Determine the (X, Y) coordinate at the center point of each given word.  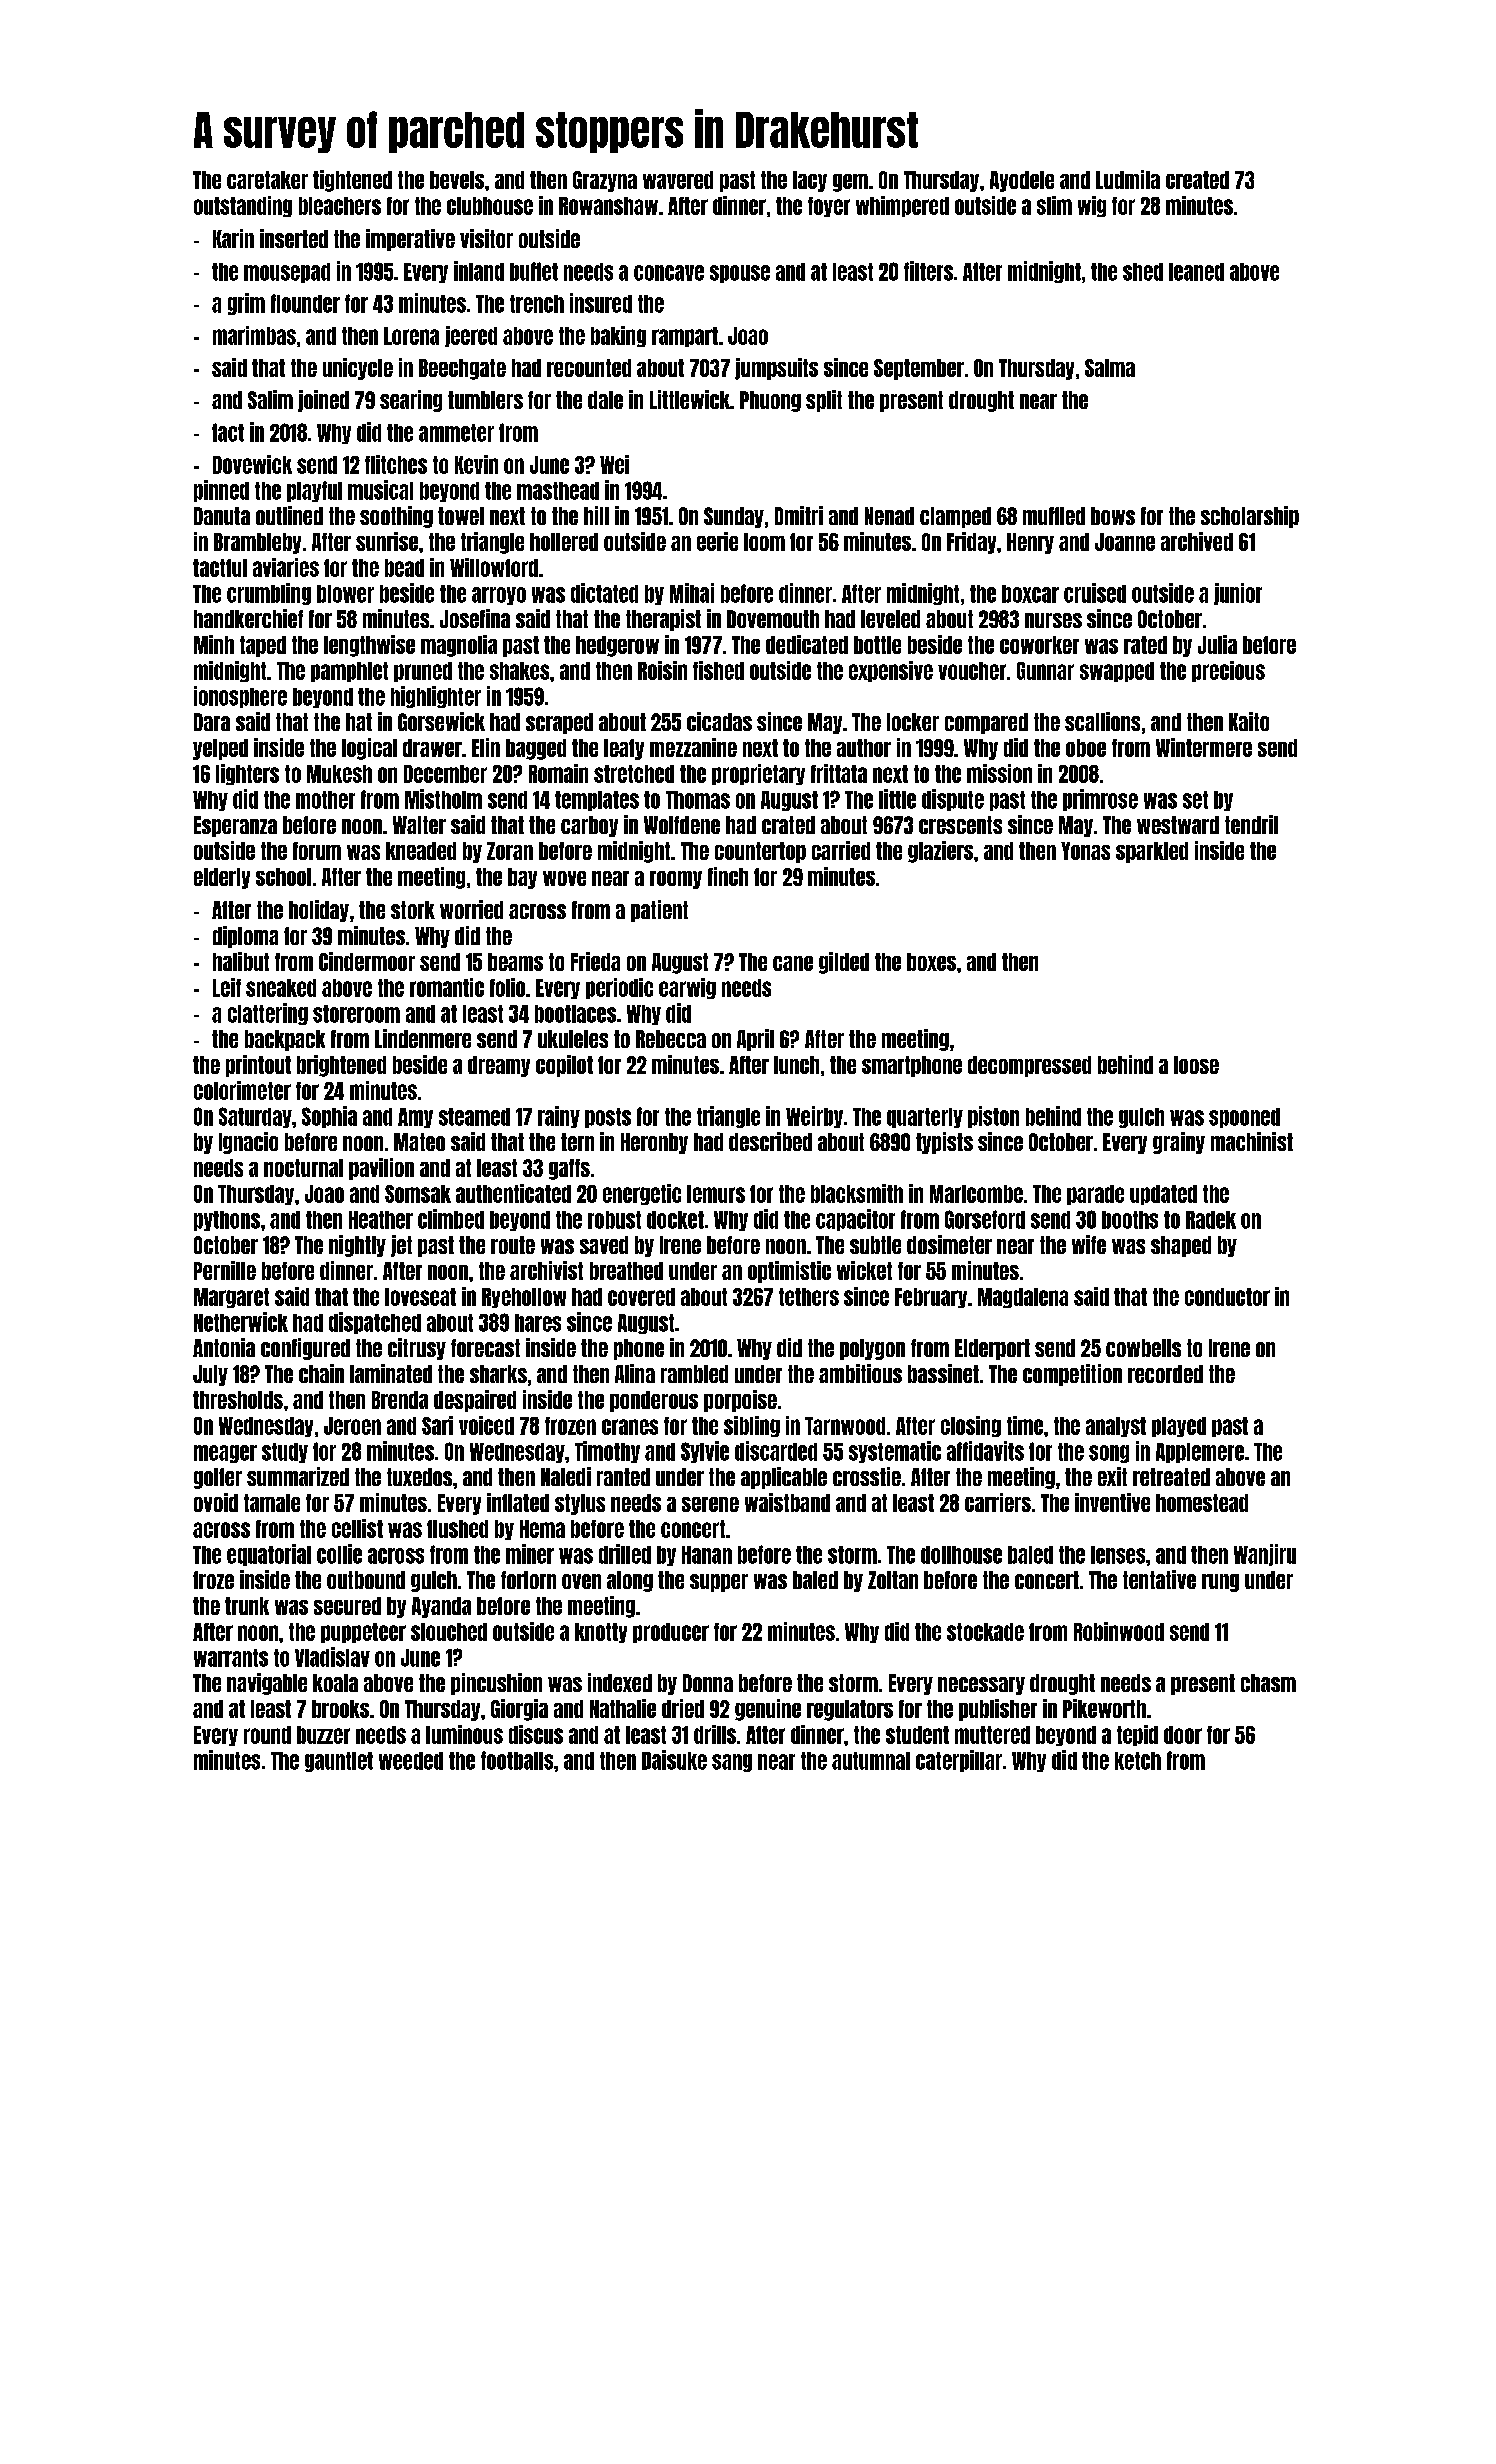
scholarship (1250, 517)
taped (263, 646)
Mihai (692, 593)
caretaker (267, 180)
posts (608, 1118)
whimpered (902, 206)
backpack (285, 1040)
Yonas (1085, 851)
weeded (411, 1761)
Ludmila (1128, 179)
